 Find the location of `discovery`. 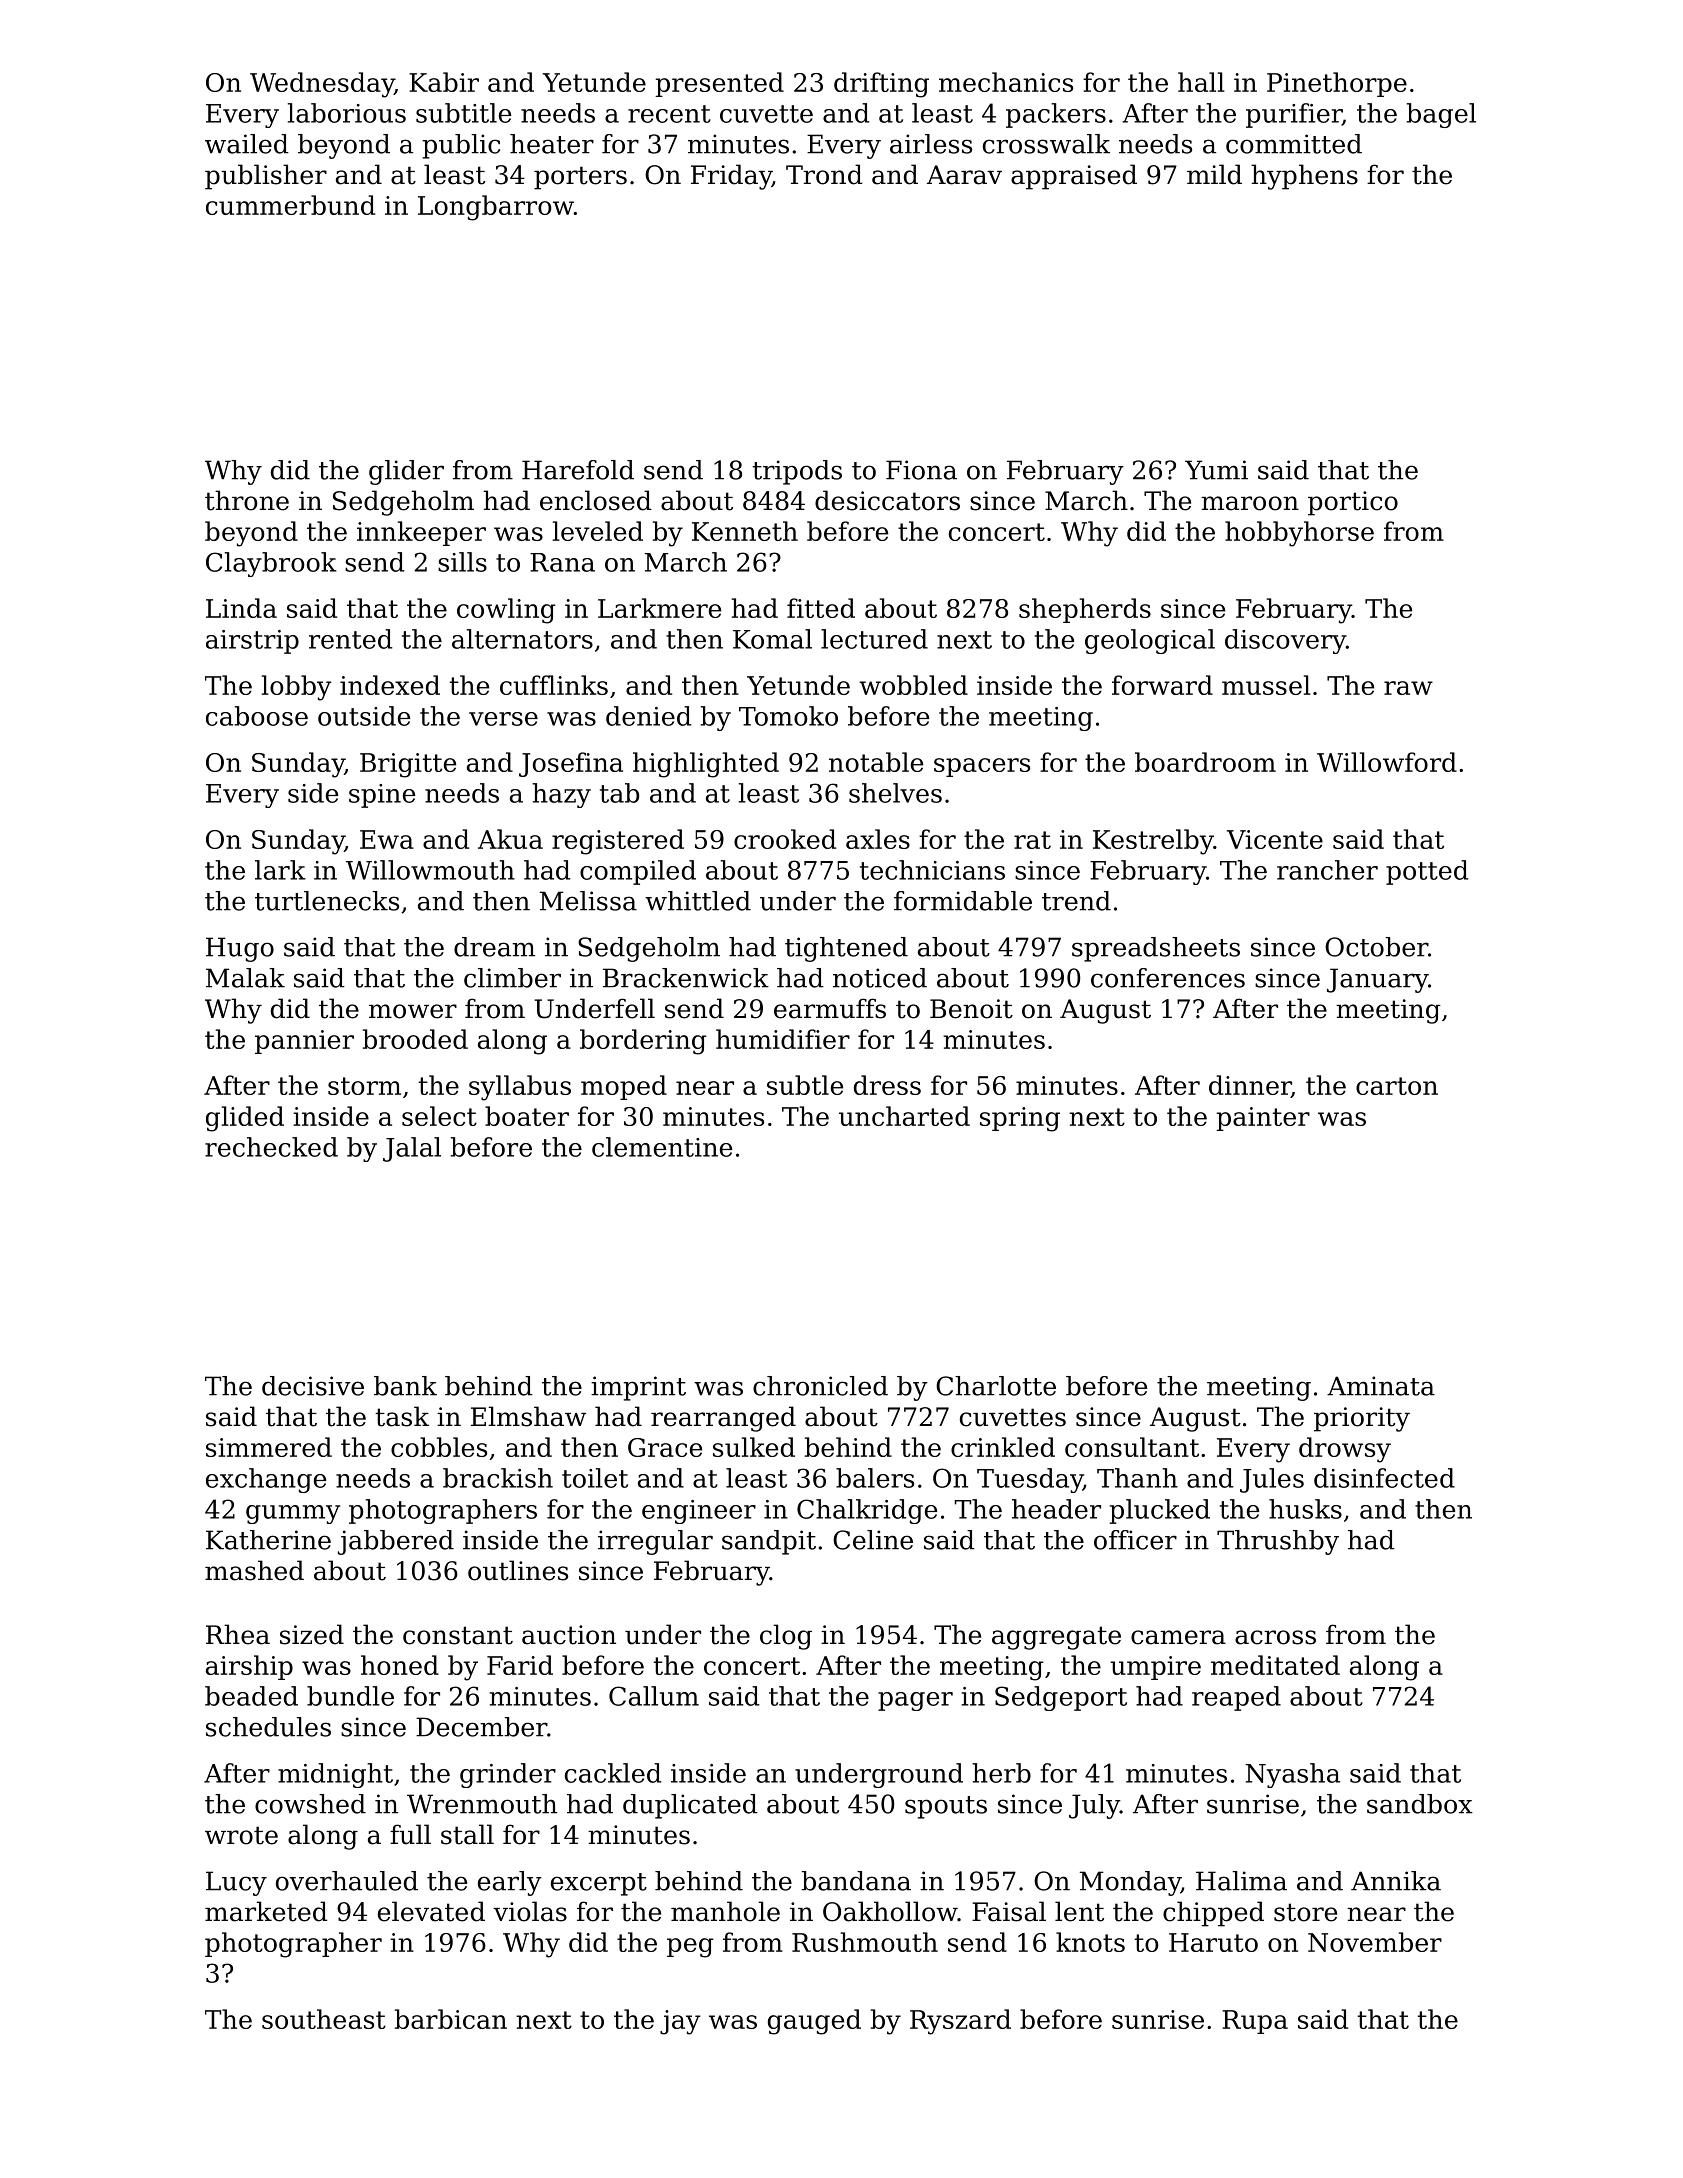

discovery is located at coordinates (1285, 641).
